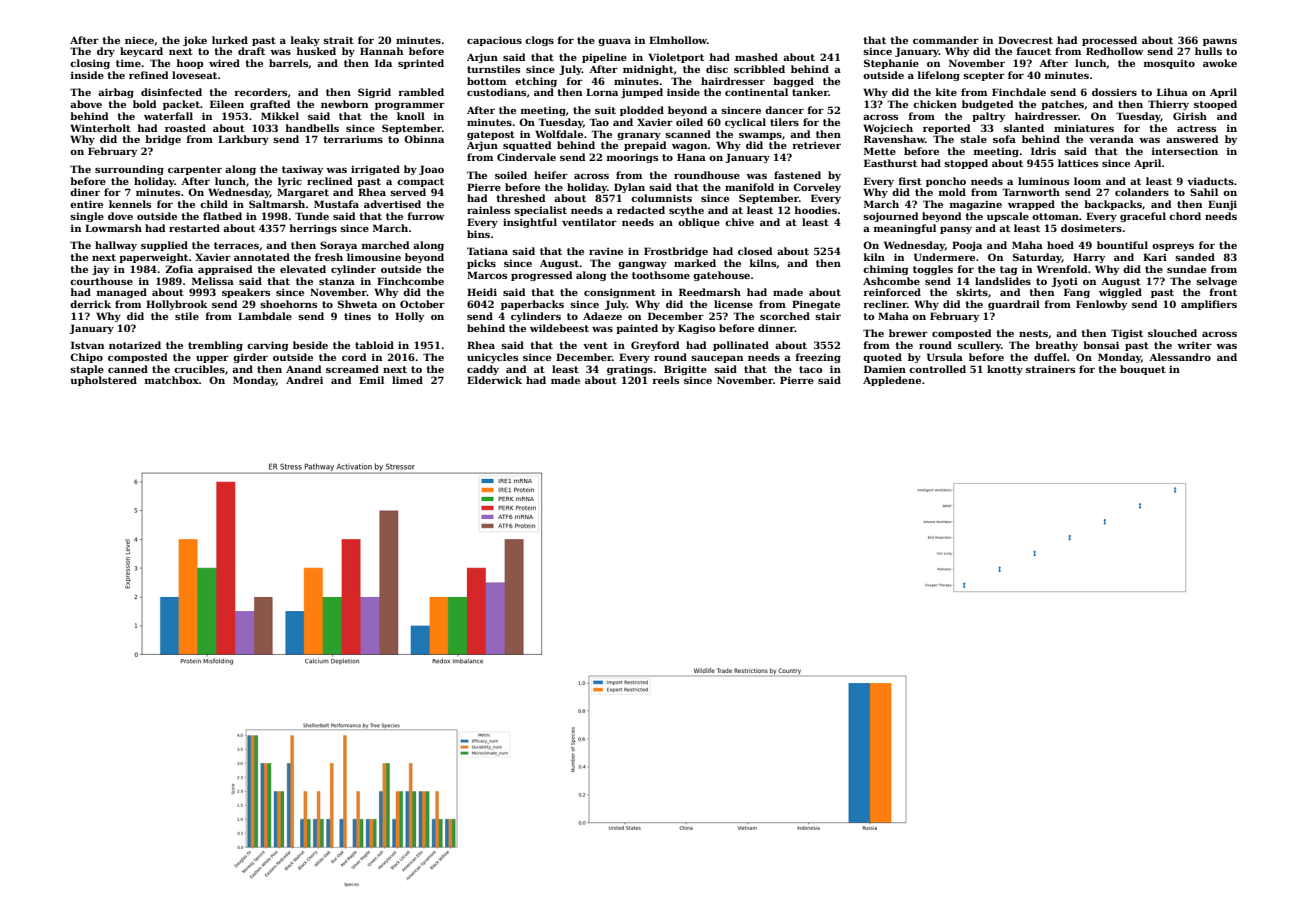 This page has height=924, width=1308. Describe the element at coordinates (639, 136) in the page. I see `granary` at that location.
